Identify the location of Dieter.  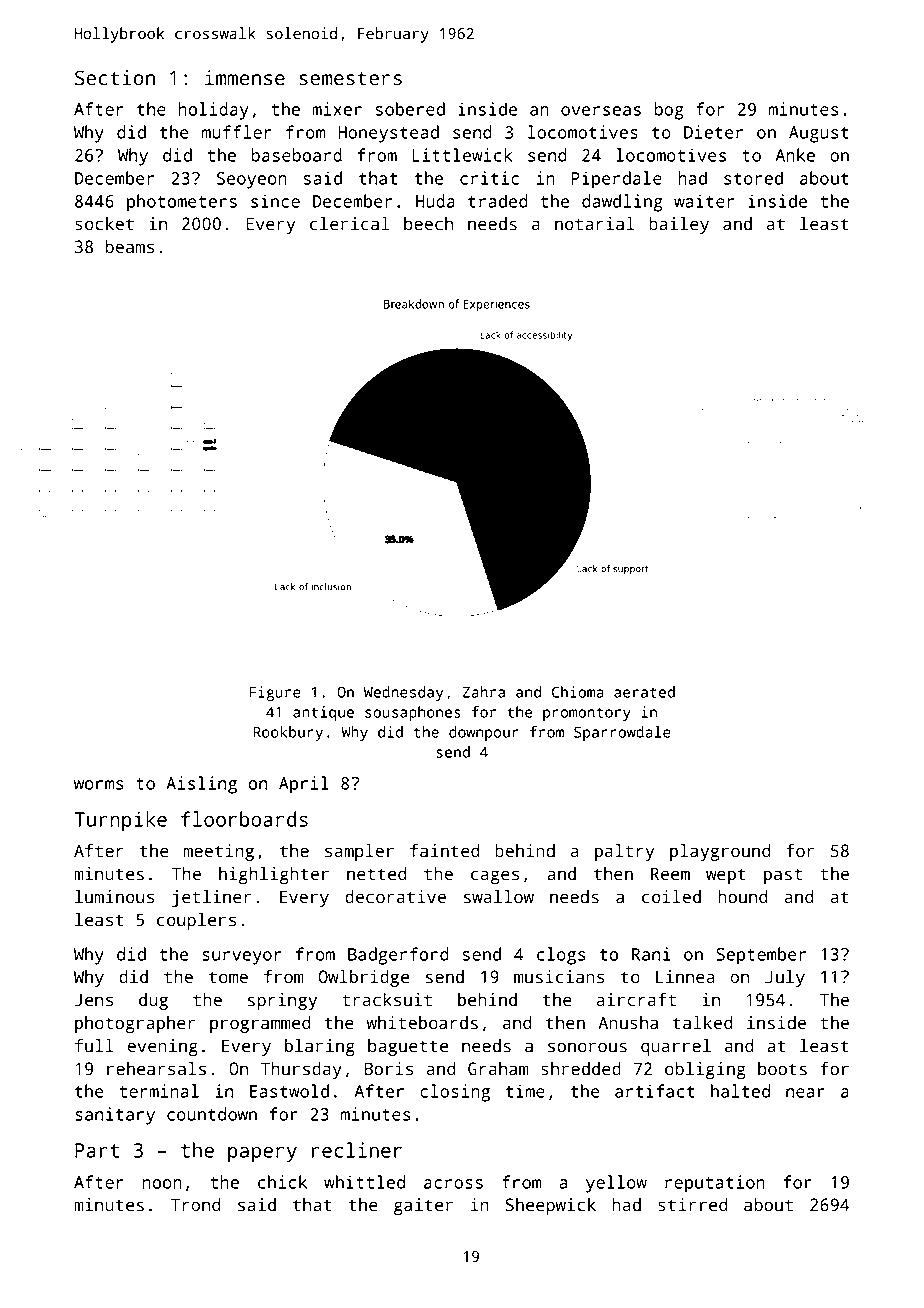
(713, 132).
